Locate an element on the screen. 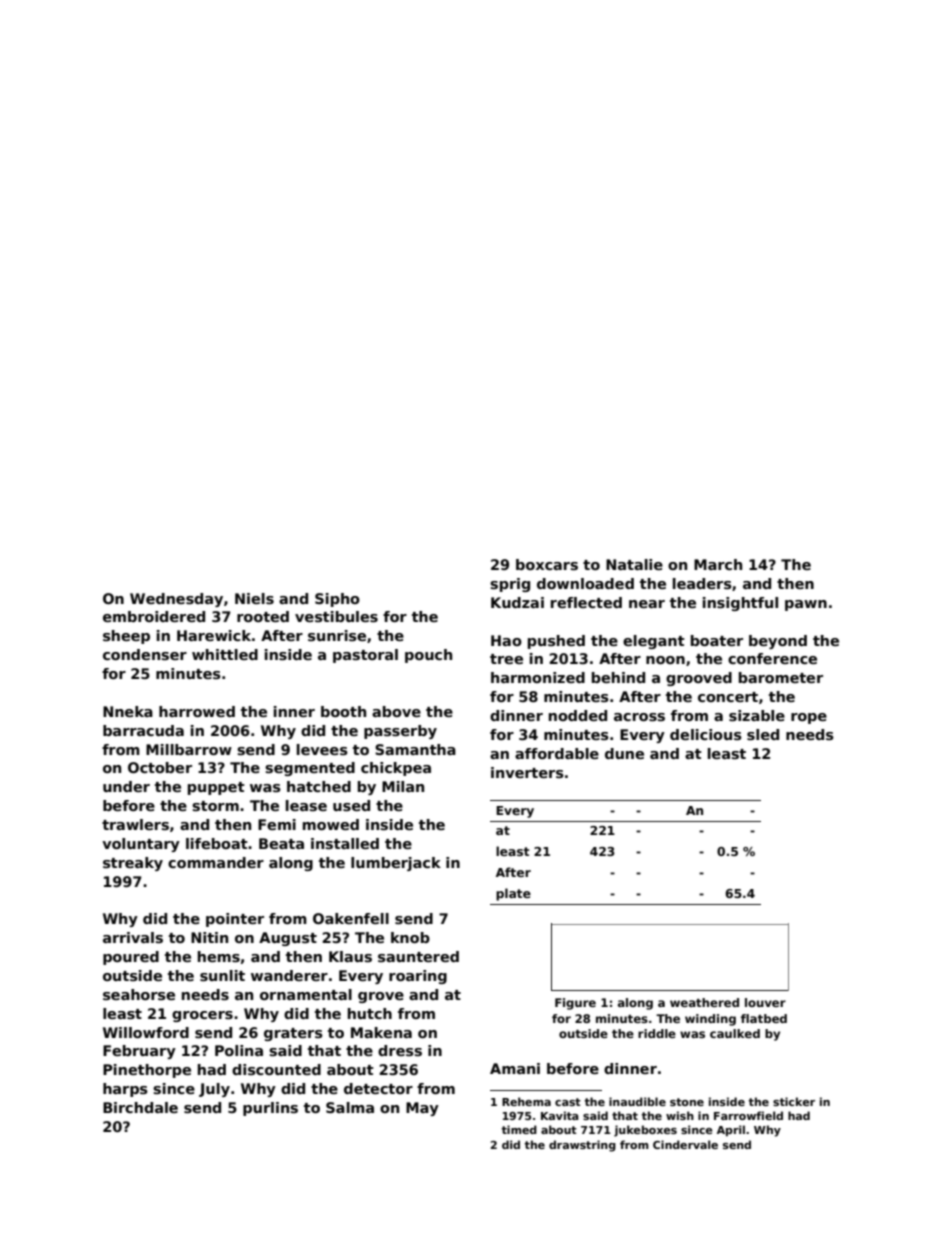  Figure is located at coordinates (575, 1004).
